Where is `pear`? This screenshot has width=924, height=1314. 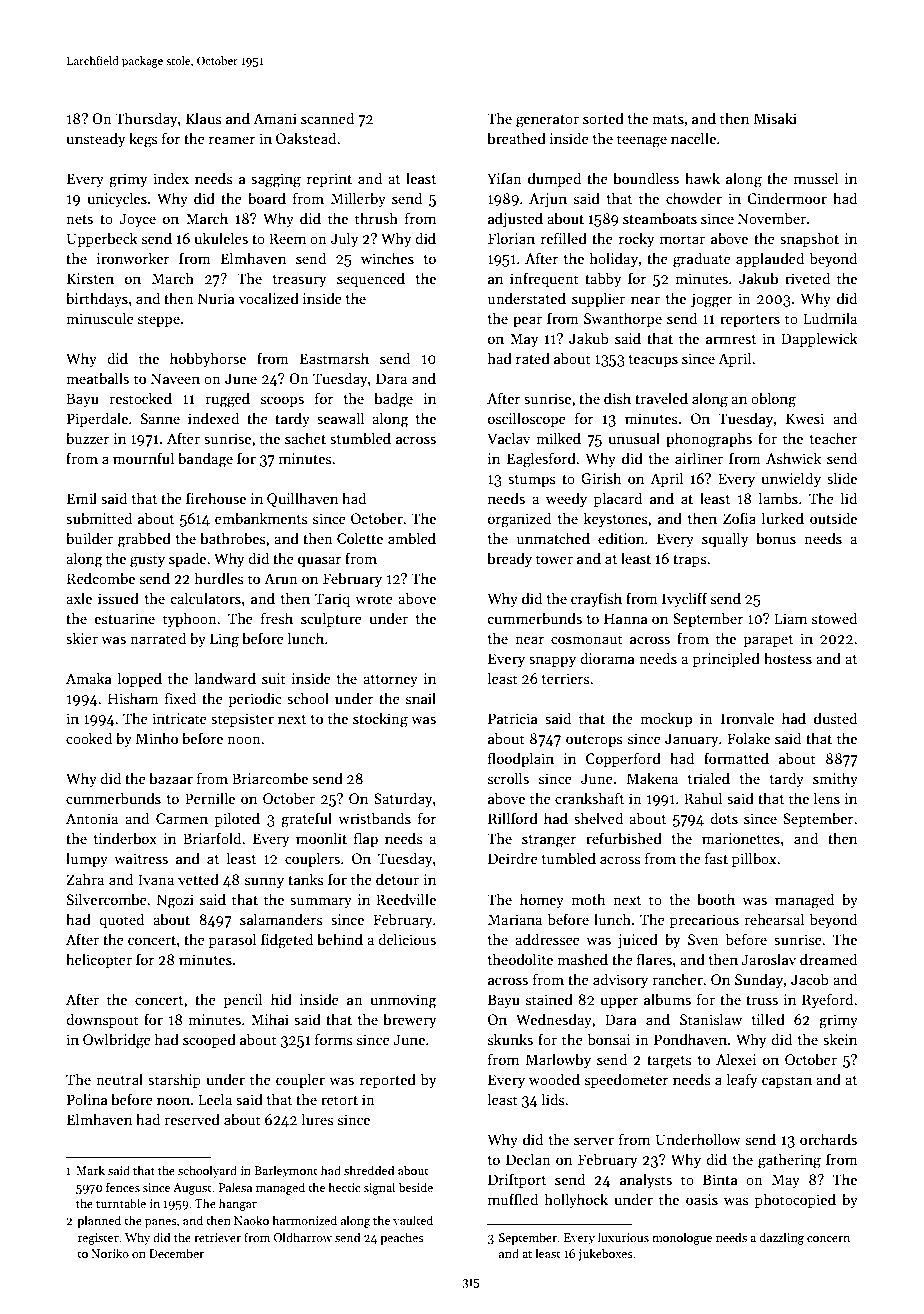
pear is located at coordinates (527, 321).
